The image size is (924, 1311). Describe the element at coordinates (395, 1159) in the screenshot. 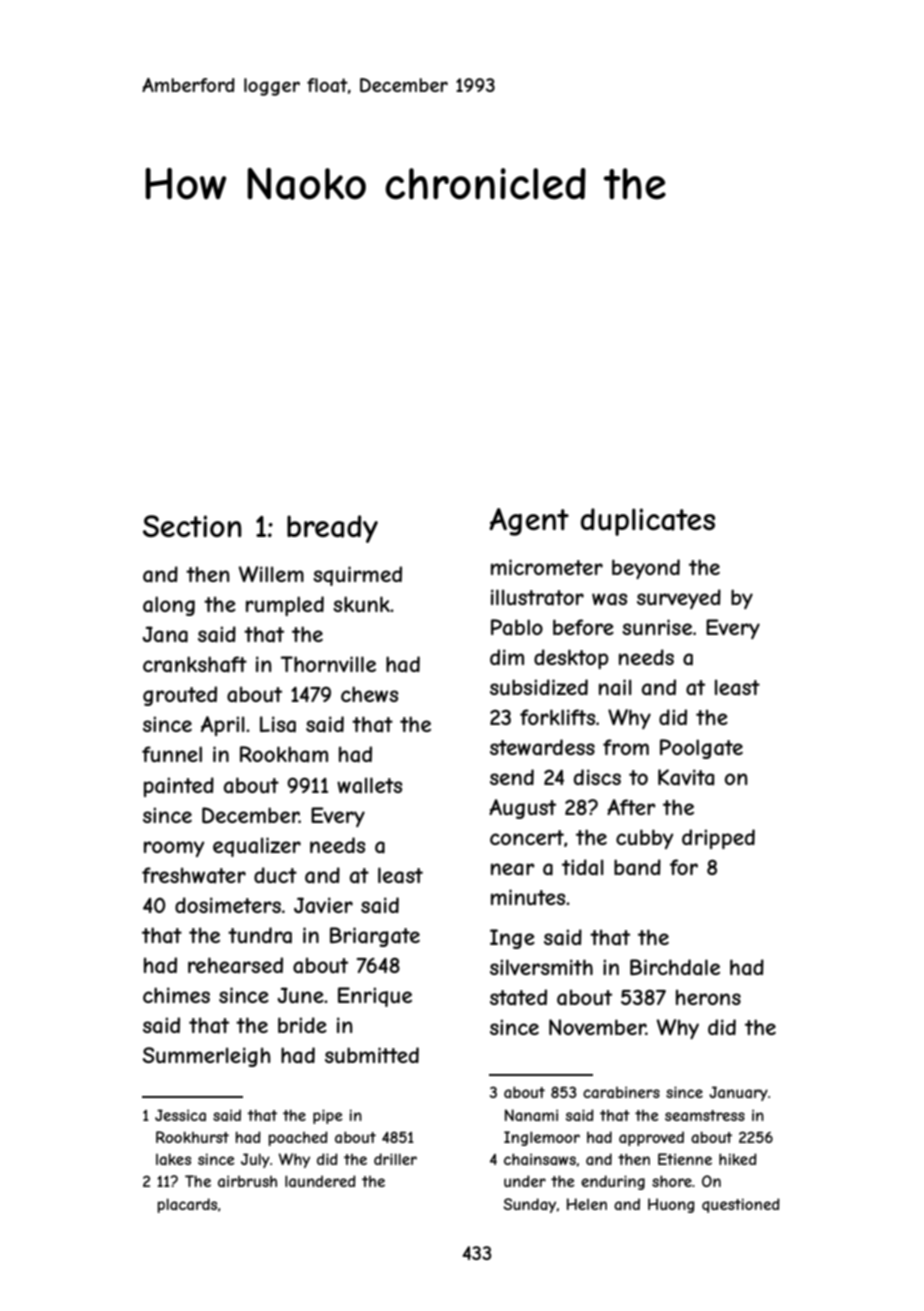

I see `driller` at that location.
